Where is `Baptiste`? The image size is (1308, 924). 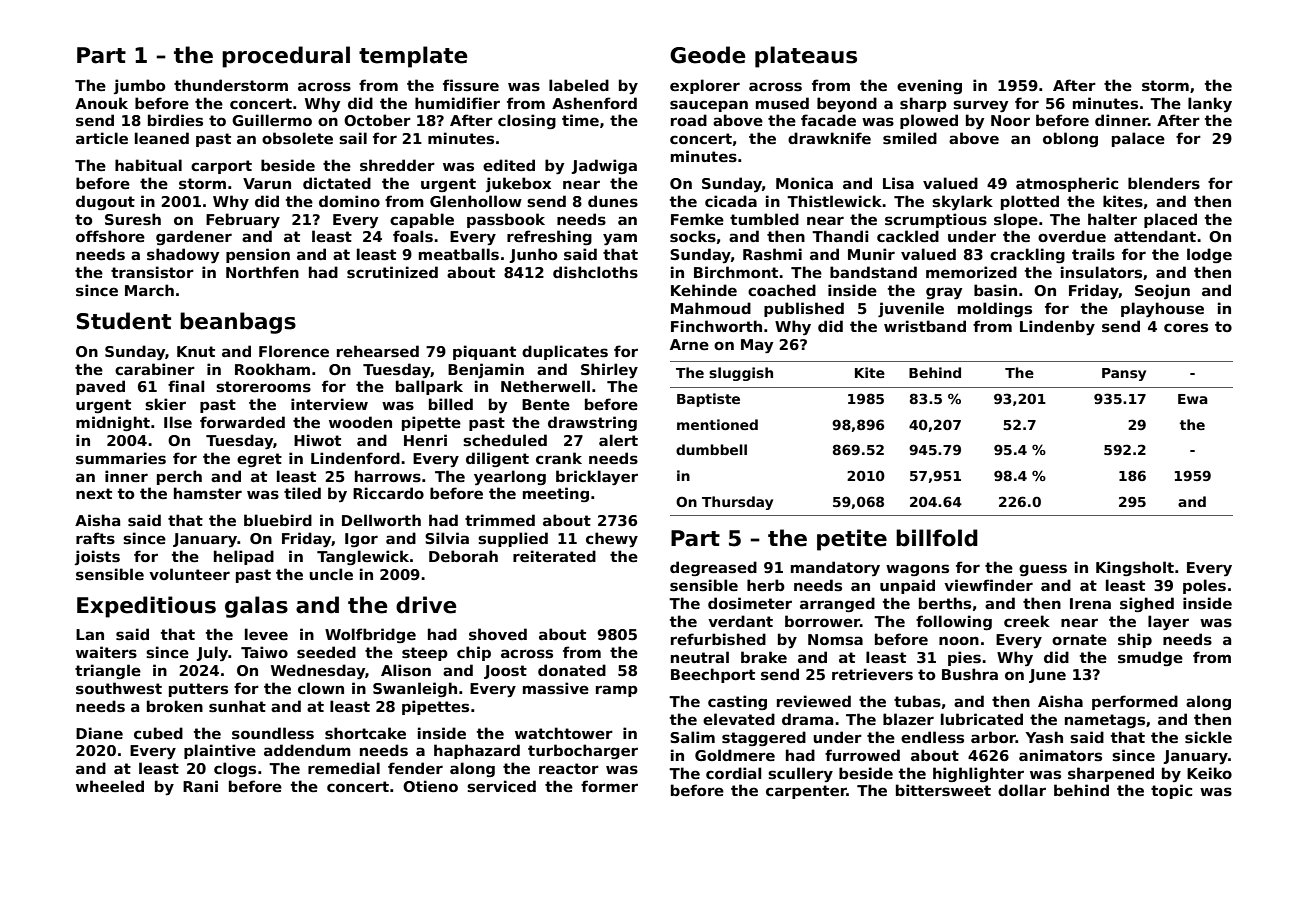 Baptiste is located at coordinates (708, 400).
